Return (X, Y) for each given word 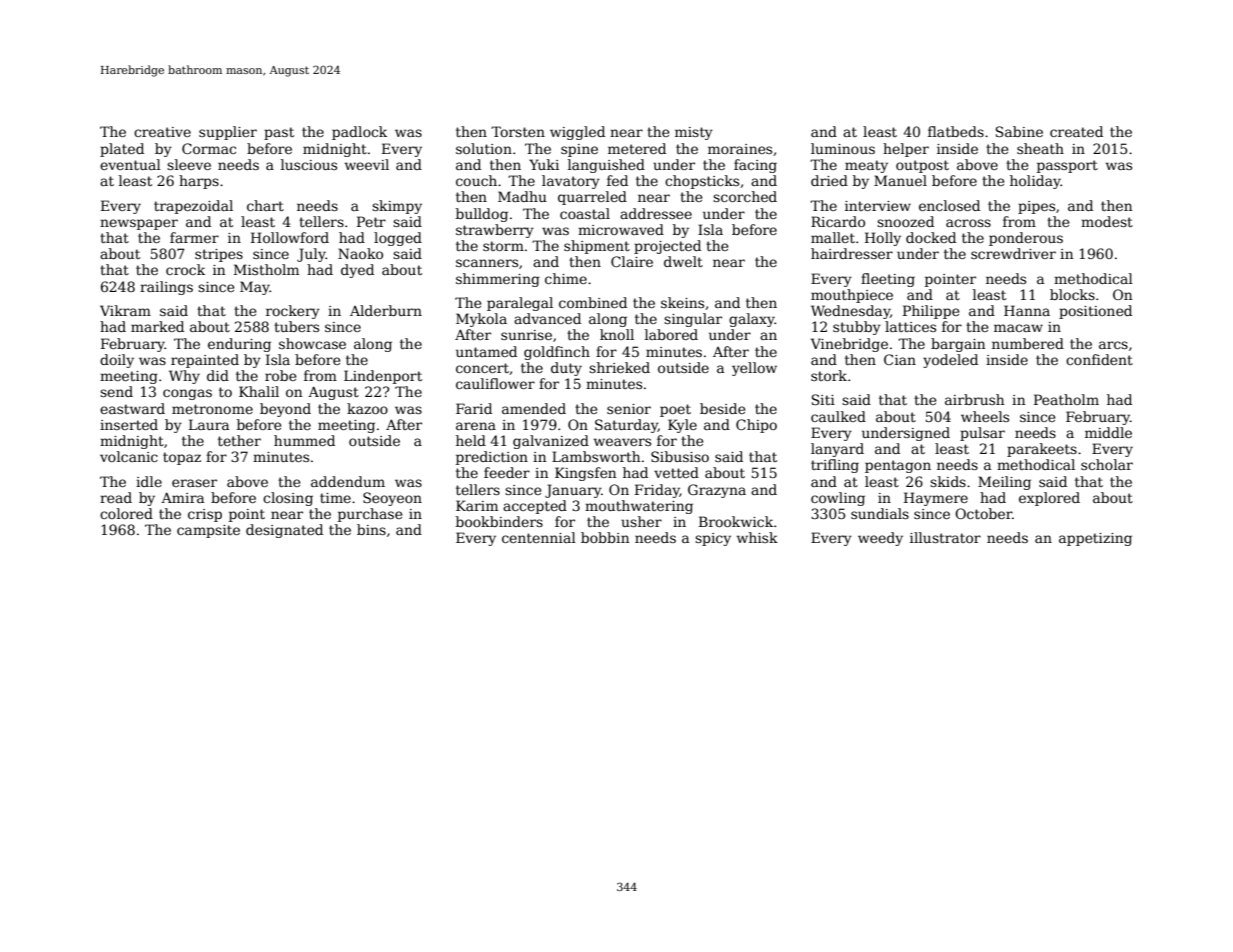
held (471, 440)
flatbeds (956, 131)
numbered (1028, 343)
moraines (740, 149)
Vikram (125, 310)
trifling (835, 466)
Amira (182, 497)
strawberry (495, 231)
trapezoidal (193, 207)
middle (1108, 432)
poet (675, 410)
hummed (304, 440)
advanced (547, 318)
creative (162, 132)
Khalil (259, 391)
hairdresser (852, 253)
